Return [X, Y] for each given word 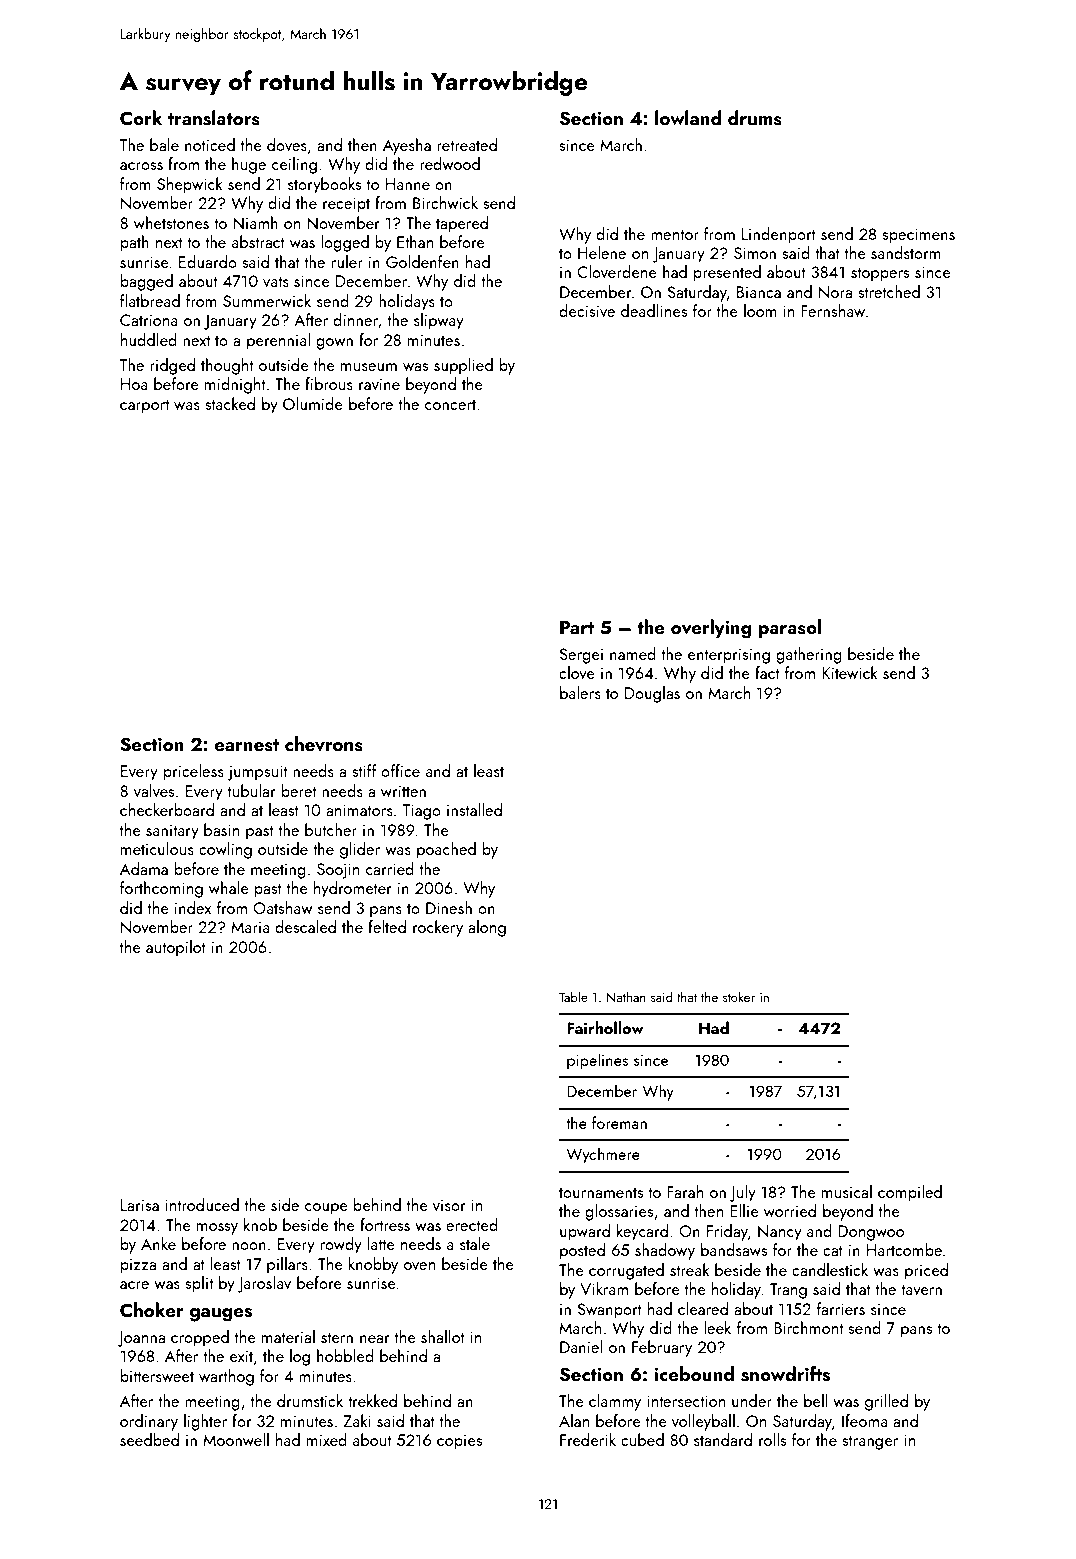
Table [573, 996]
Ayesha [407, 146]
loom [760, 310]
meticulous [157, 848]
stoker [739, 996]
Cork [141, 118]
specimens [918, 236]
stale [475, 1243]
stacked [230, 403]
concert [450, 404]
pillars [287, 1265]
